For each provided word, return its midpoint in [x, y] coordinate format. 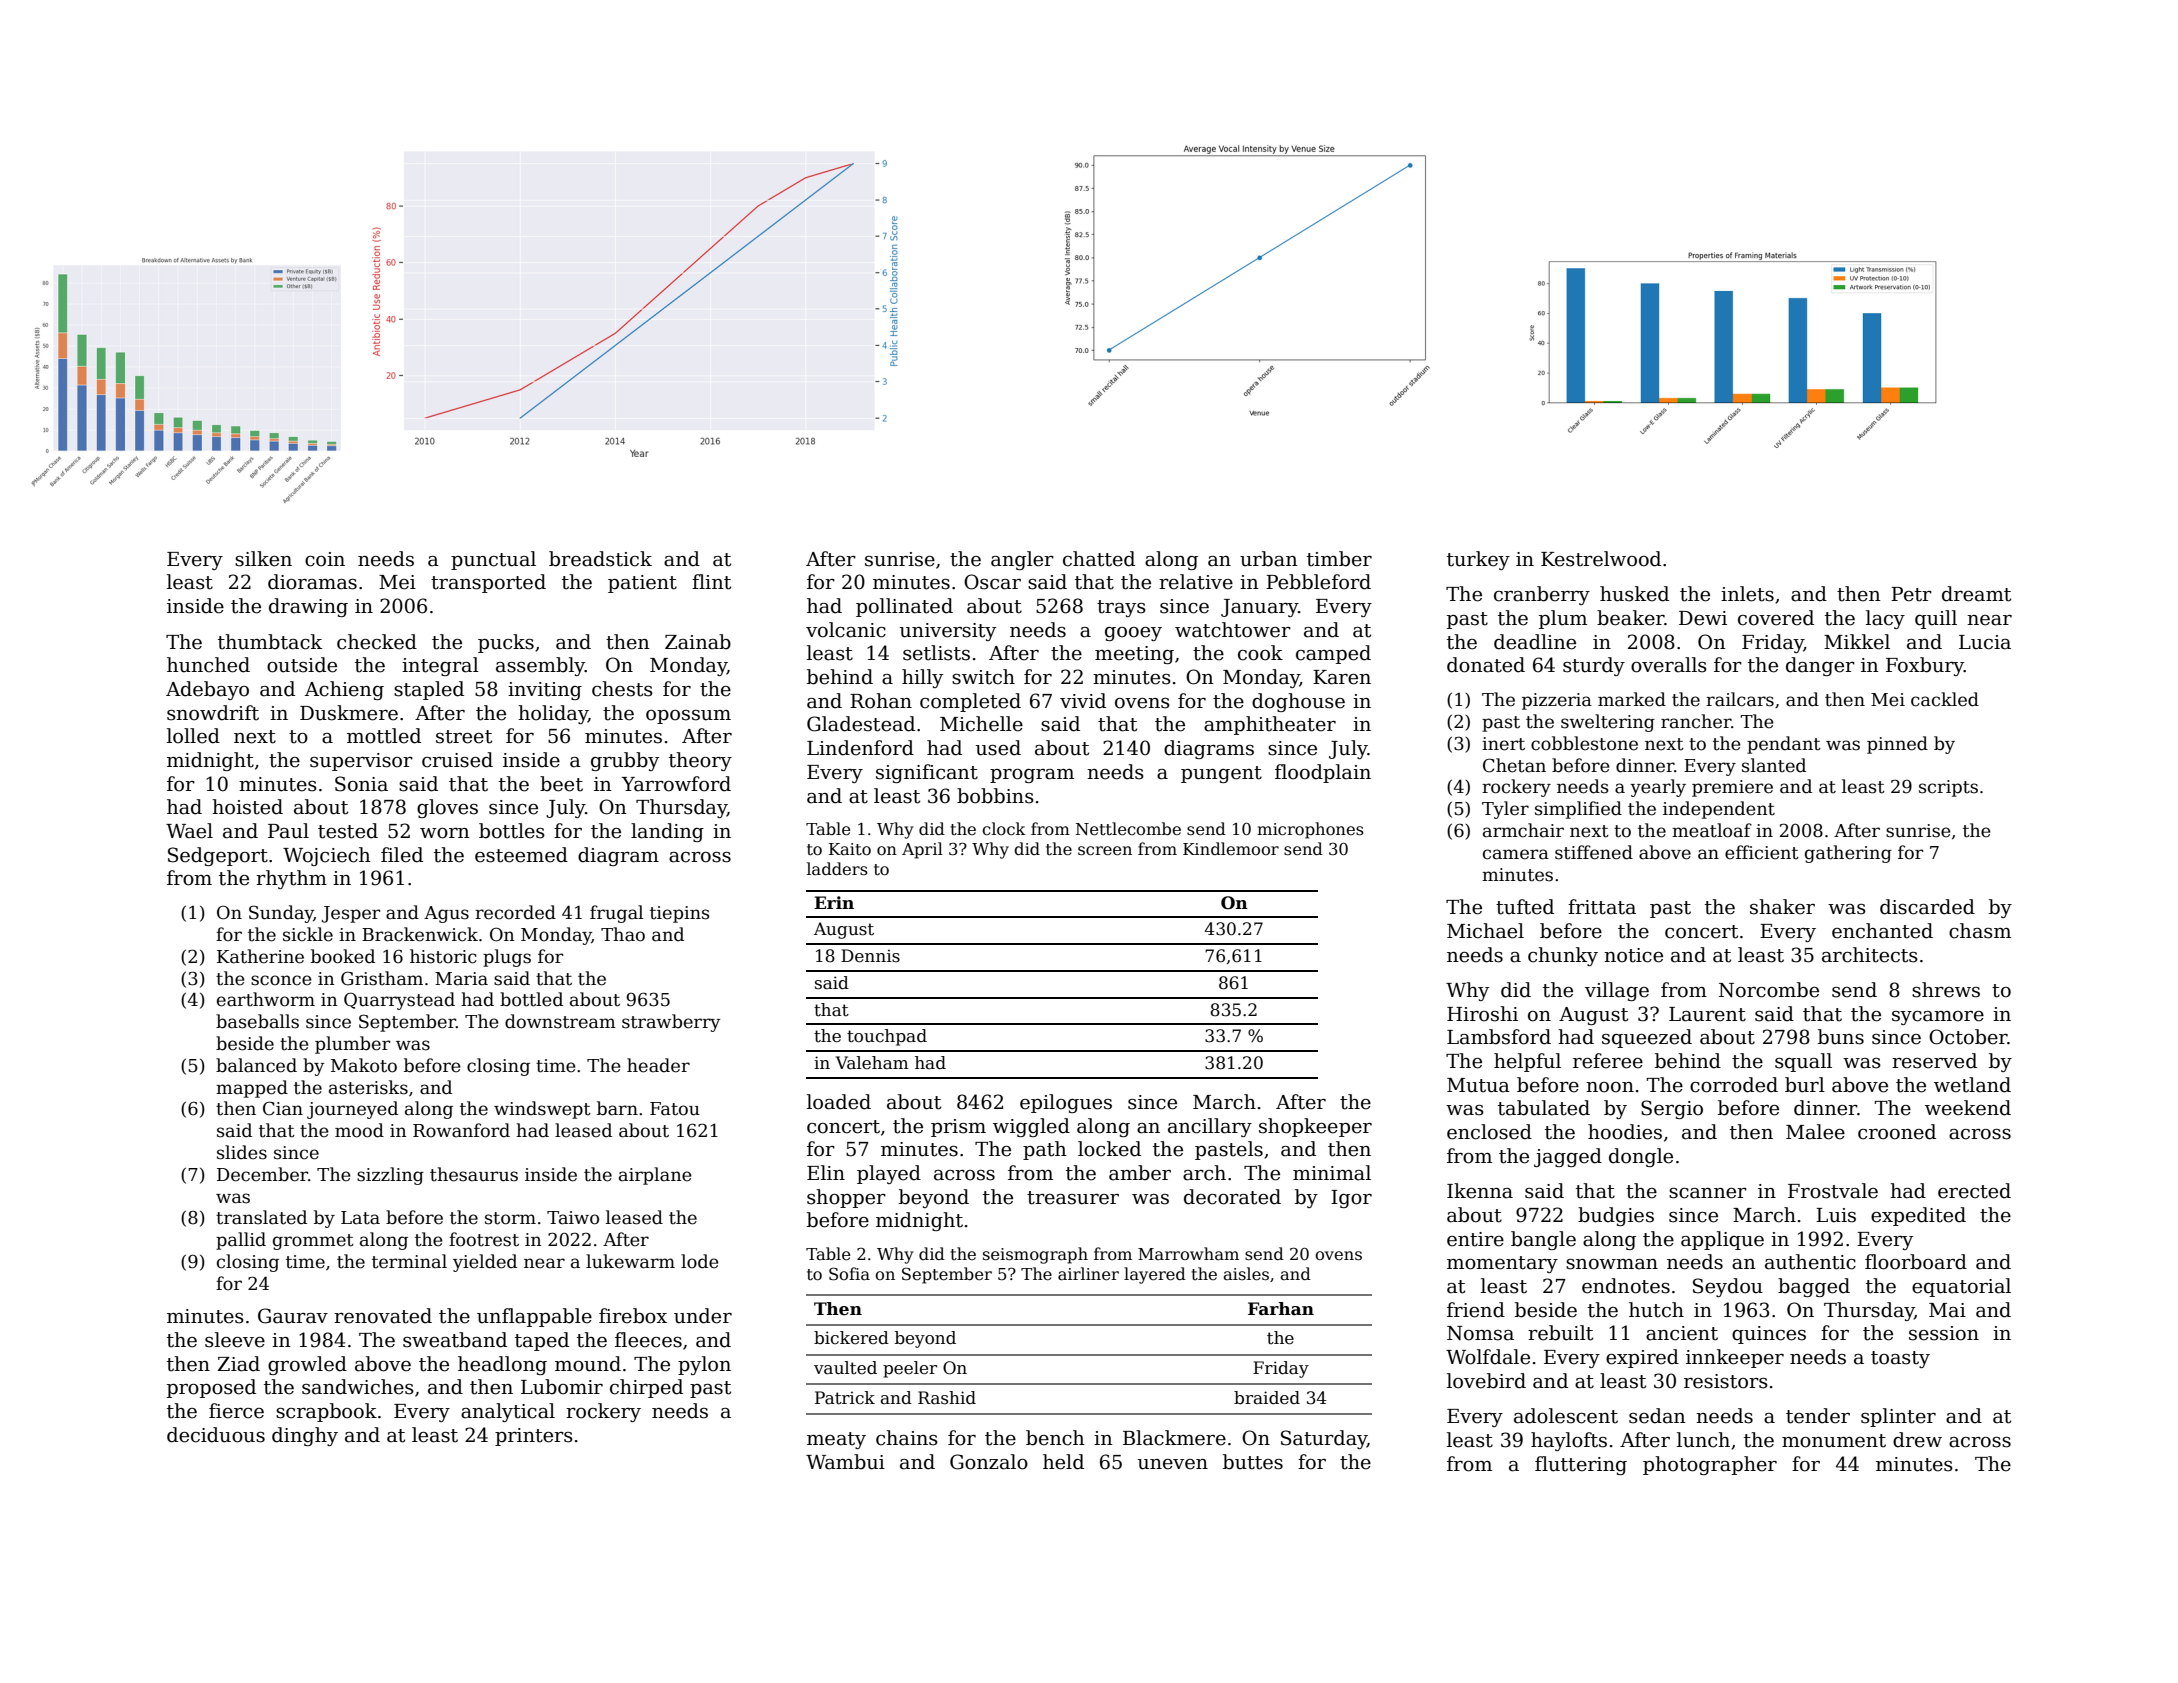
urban [1269, 559]
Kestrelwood [1601, 559]
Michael [1485, 931]
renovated [383, 1316]
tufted [1525, 907]
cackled [1945, 699]
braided [1267, 1398]
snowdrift [213, 713]
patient [642, 584]
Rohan [881, 701]
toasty [1900, 1359]
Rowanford [461, 1130]
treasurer [1073, 1198]
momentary [1502, 1264]
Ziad [239, 1364]
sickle [308, 934]
